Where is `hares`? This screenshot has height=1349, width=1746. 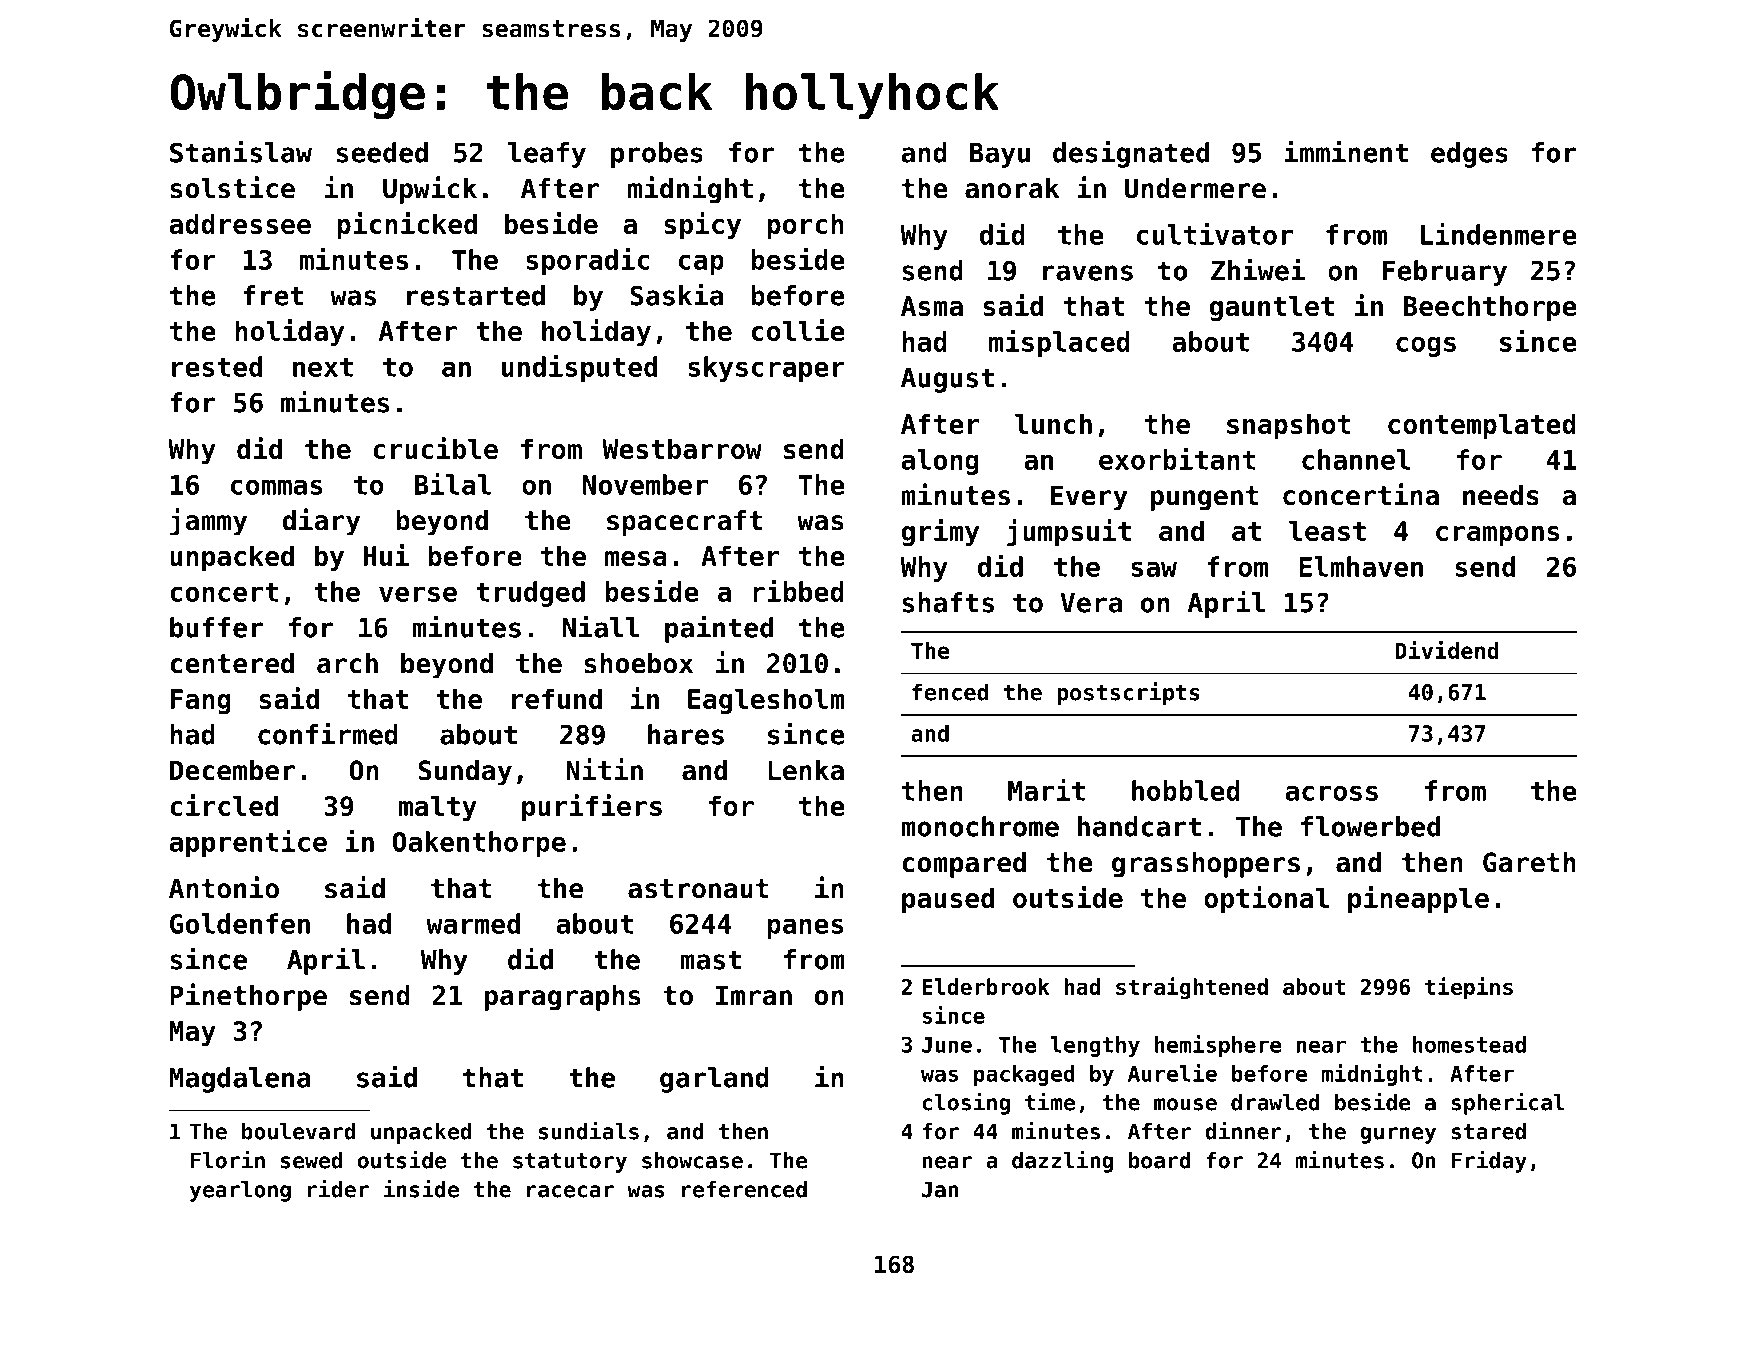
hares is located at coordinates (686, 734).
